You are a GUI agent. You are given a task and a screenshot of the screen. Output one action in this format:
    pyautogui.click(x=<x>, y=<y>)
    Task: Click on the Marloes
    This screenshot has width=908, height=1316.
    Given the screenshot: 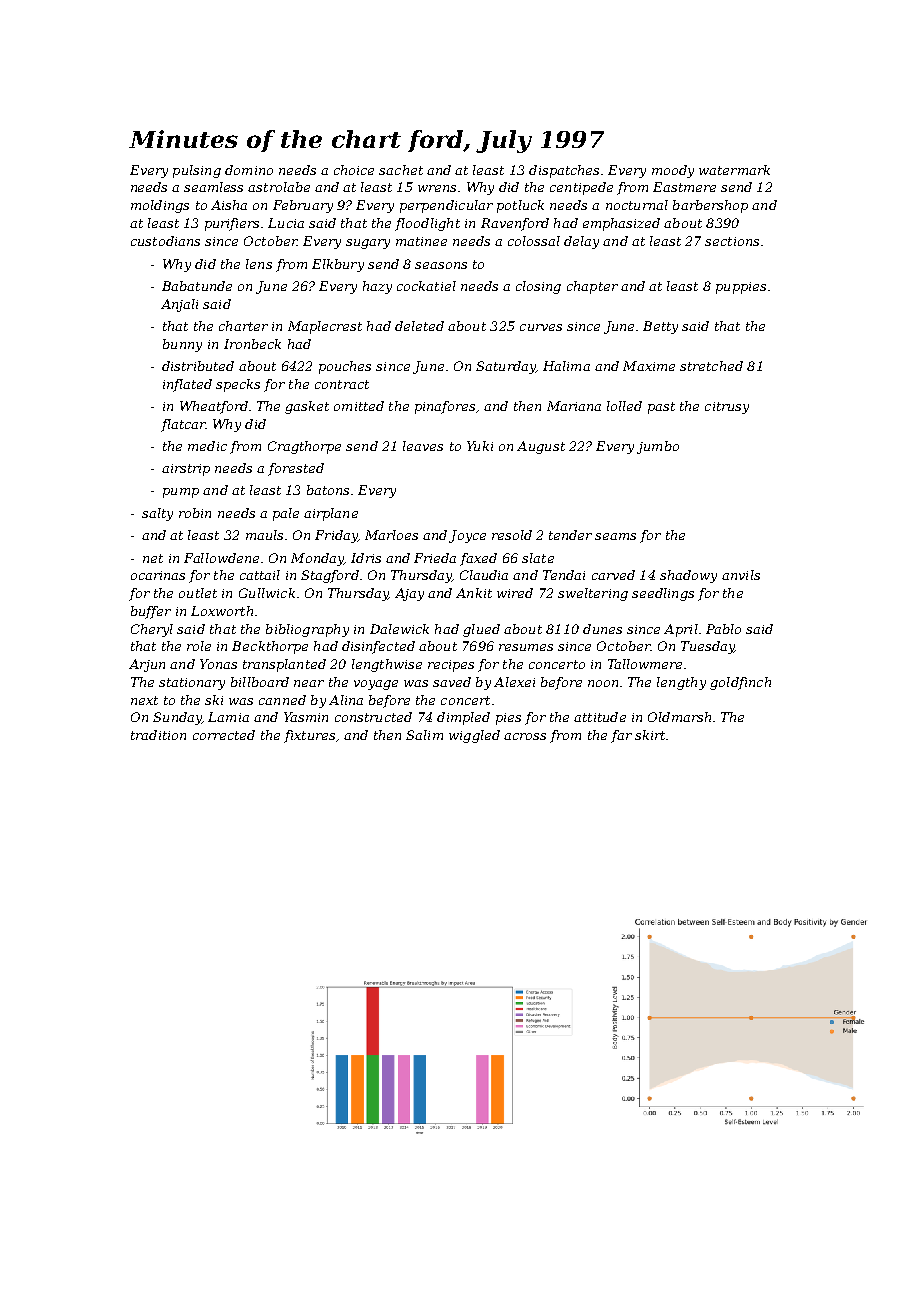 What is the action you would take?
    pyautogui.click(x=391, y=535)
